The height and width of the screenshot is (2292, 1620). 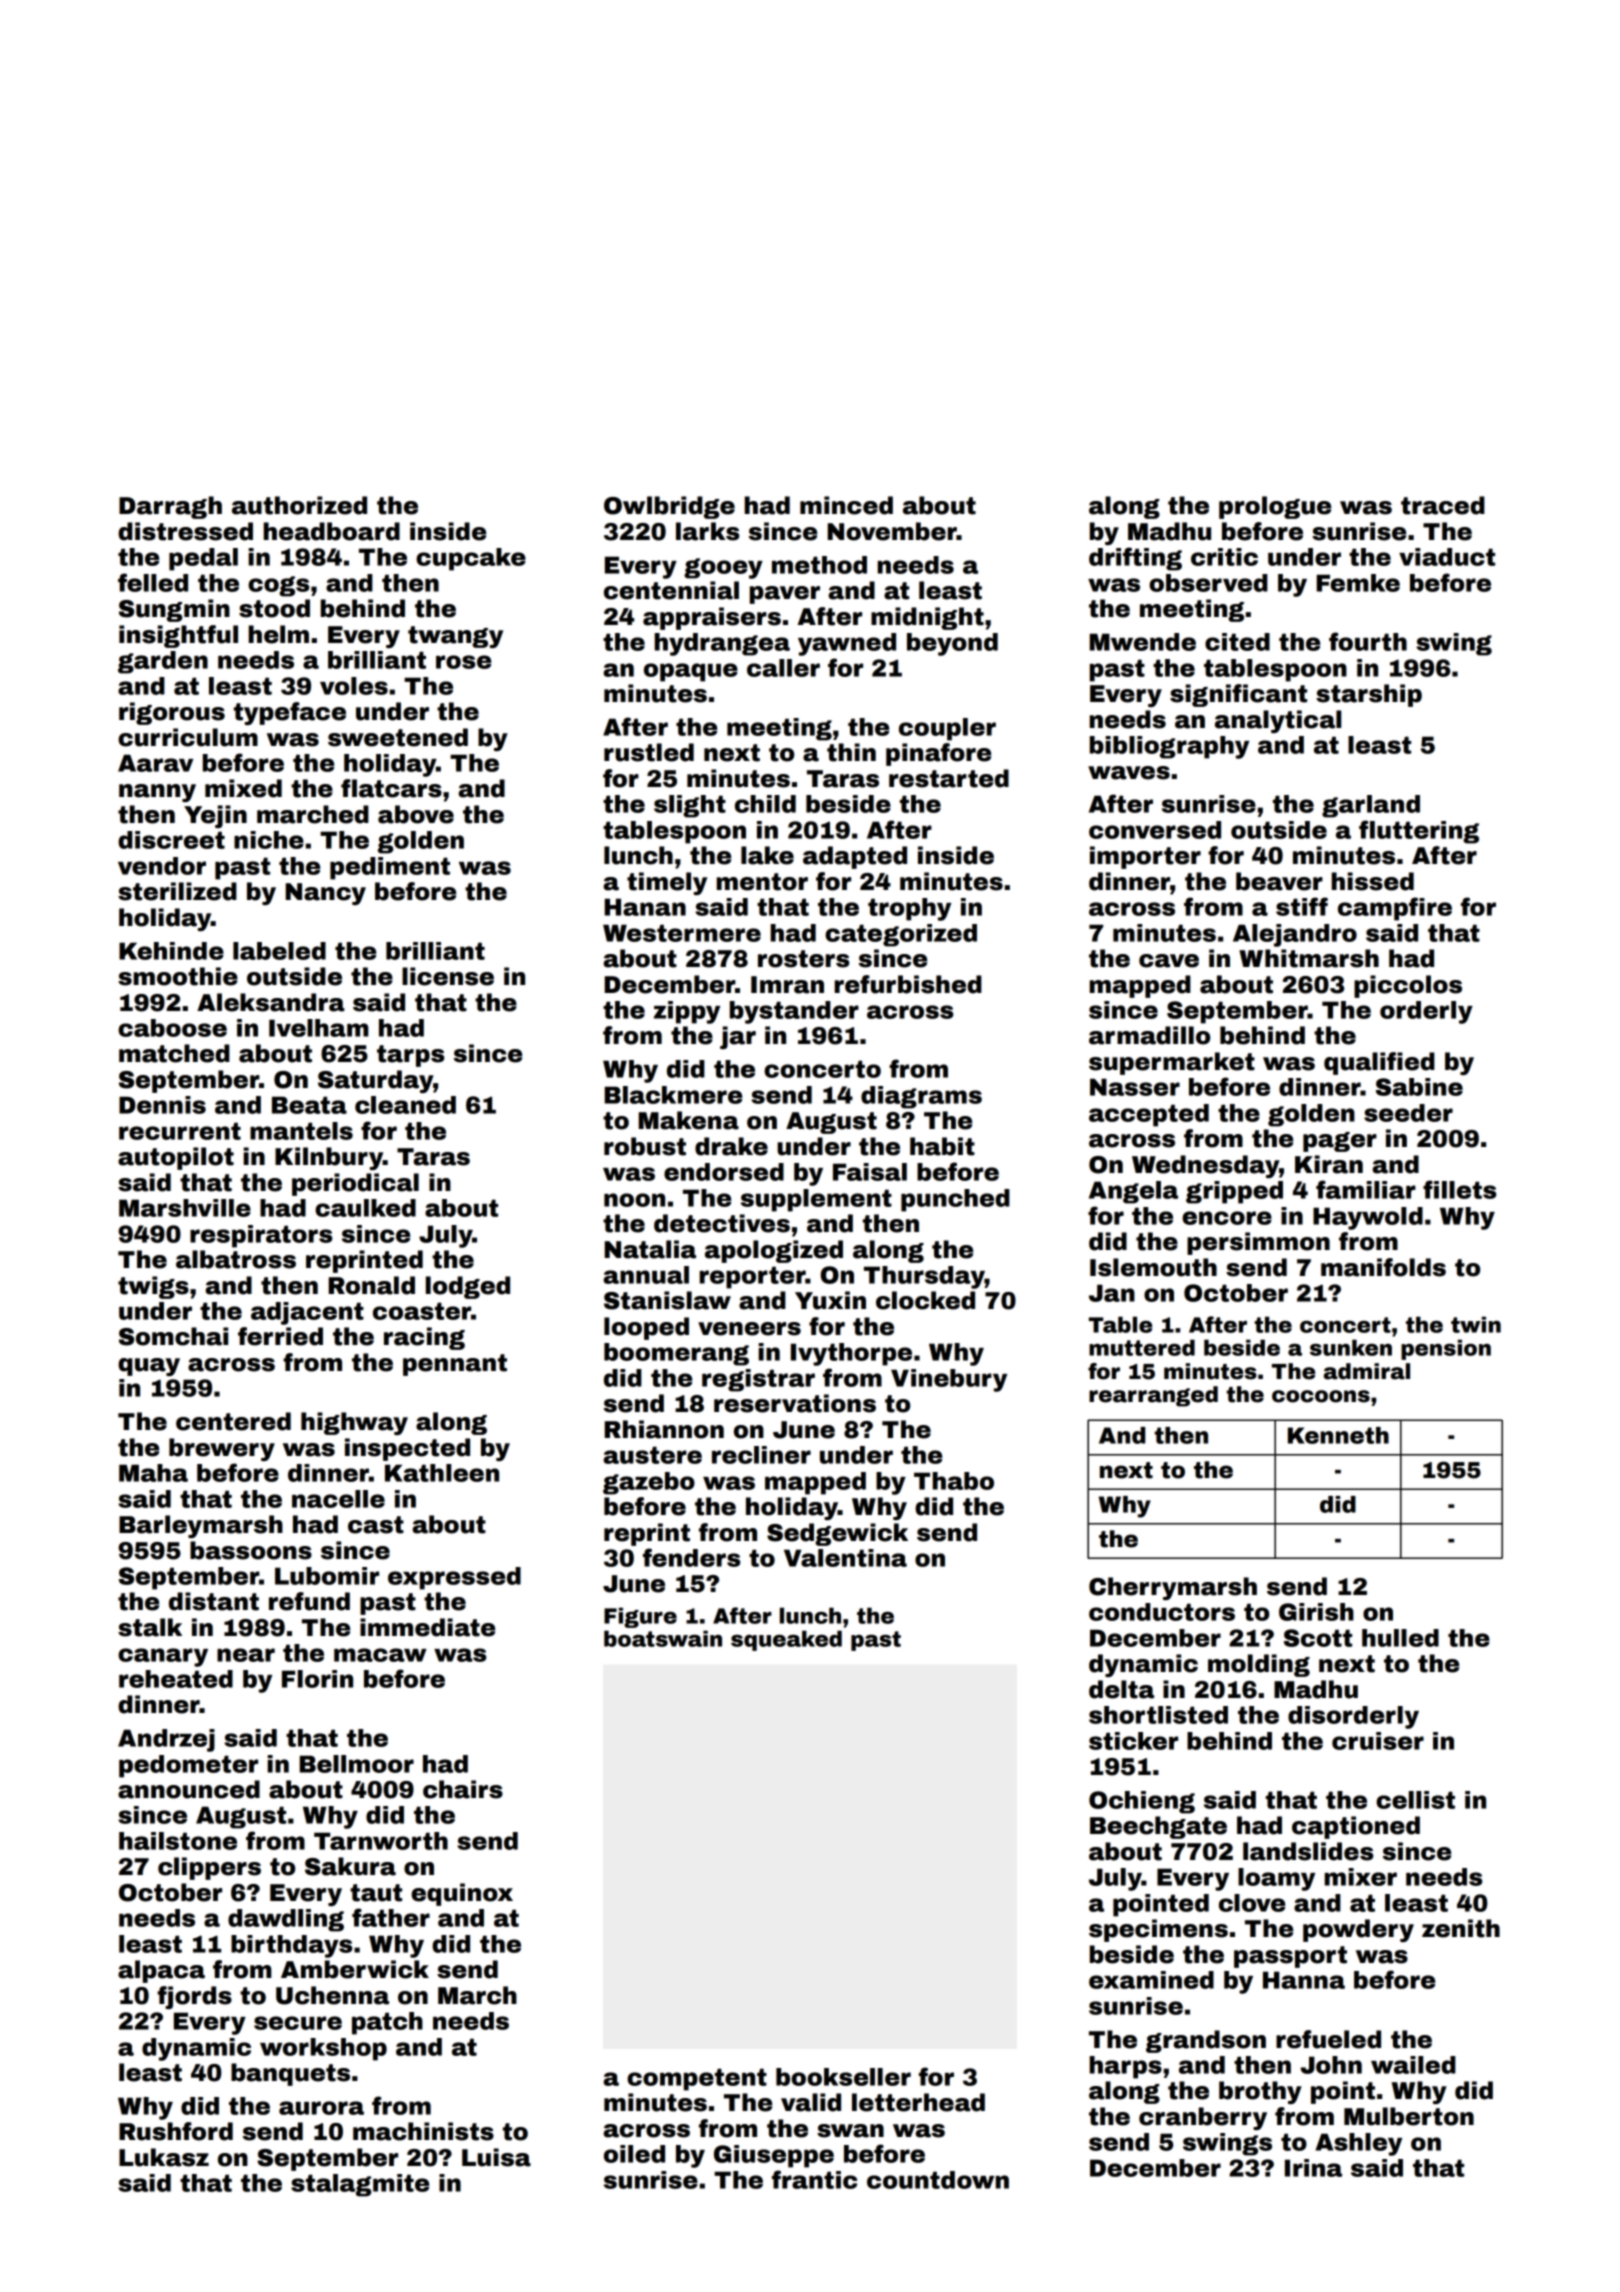 I want to click on flatcars, so click(x=391, y=788).
